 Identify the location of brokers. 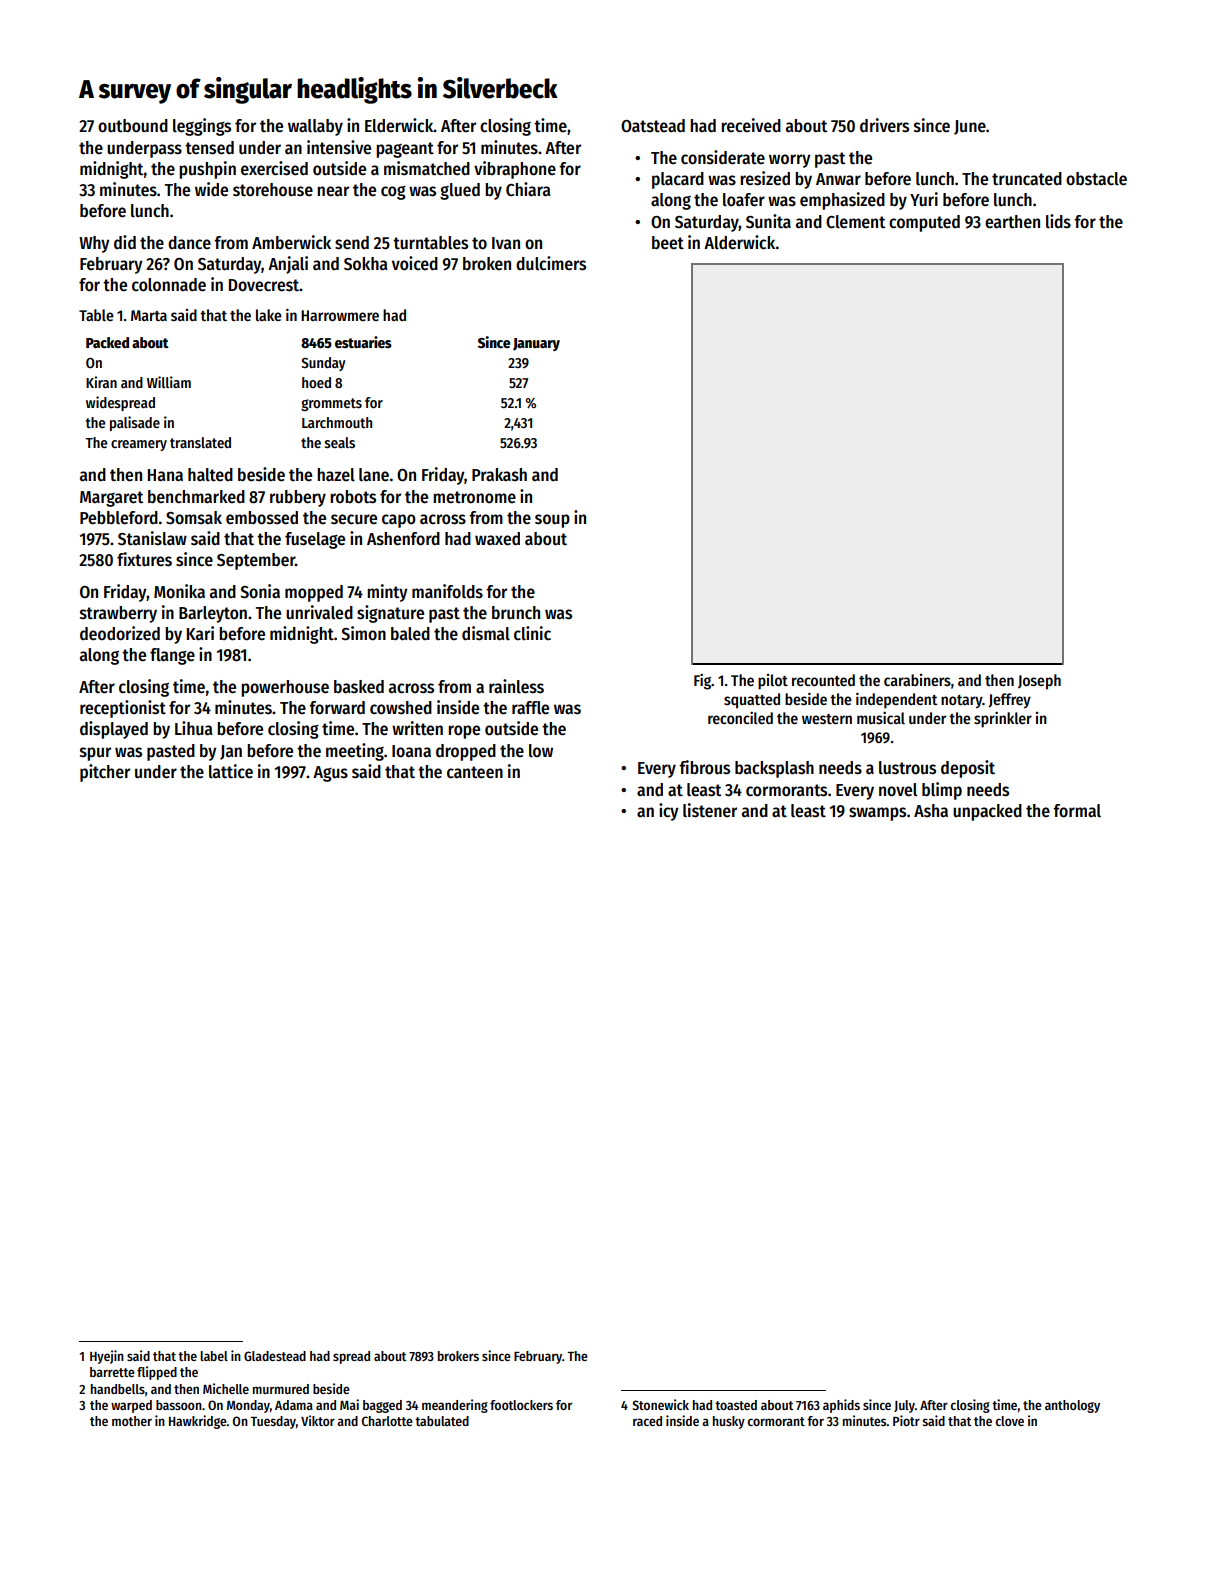
(458, 1356).
